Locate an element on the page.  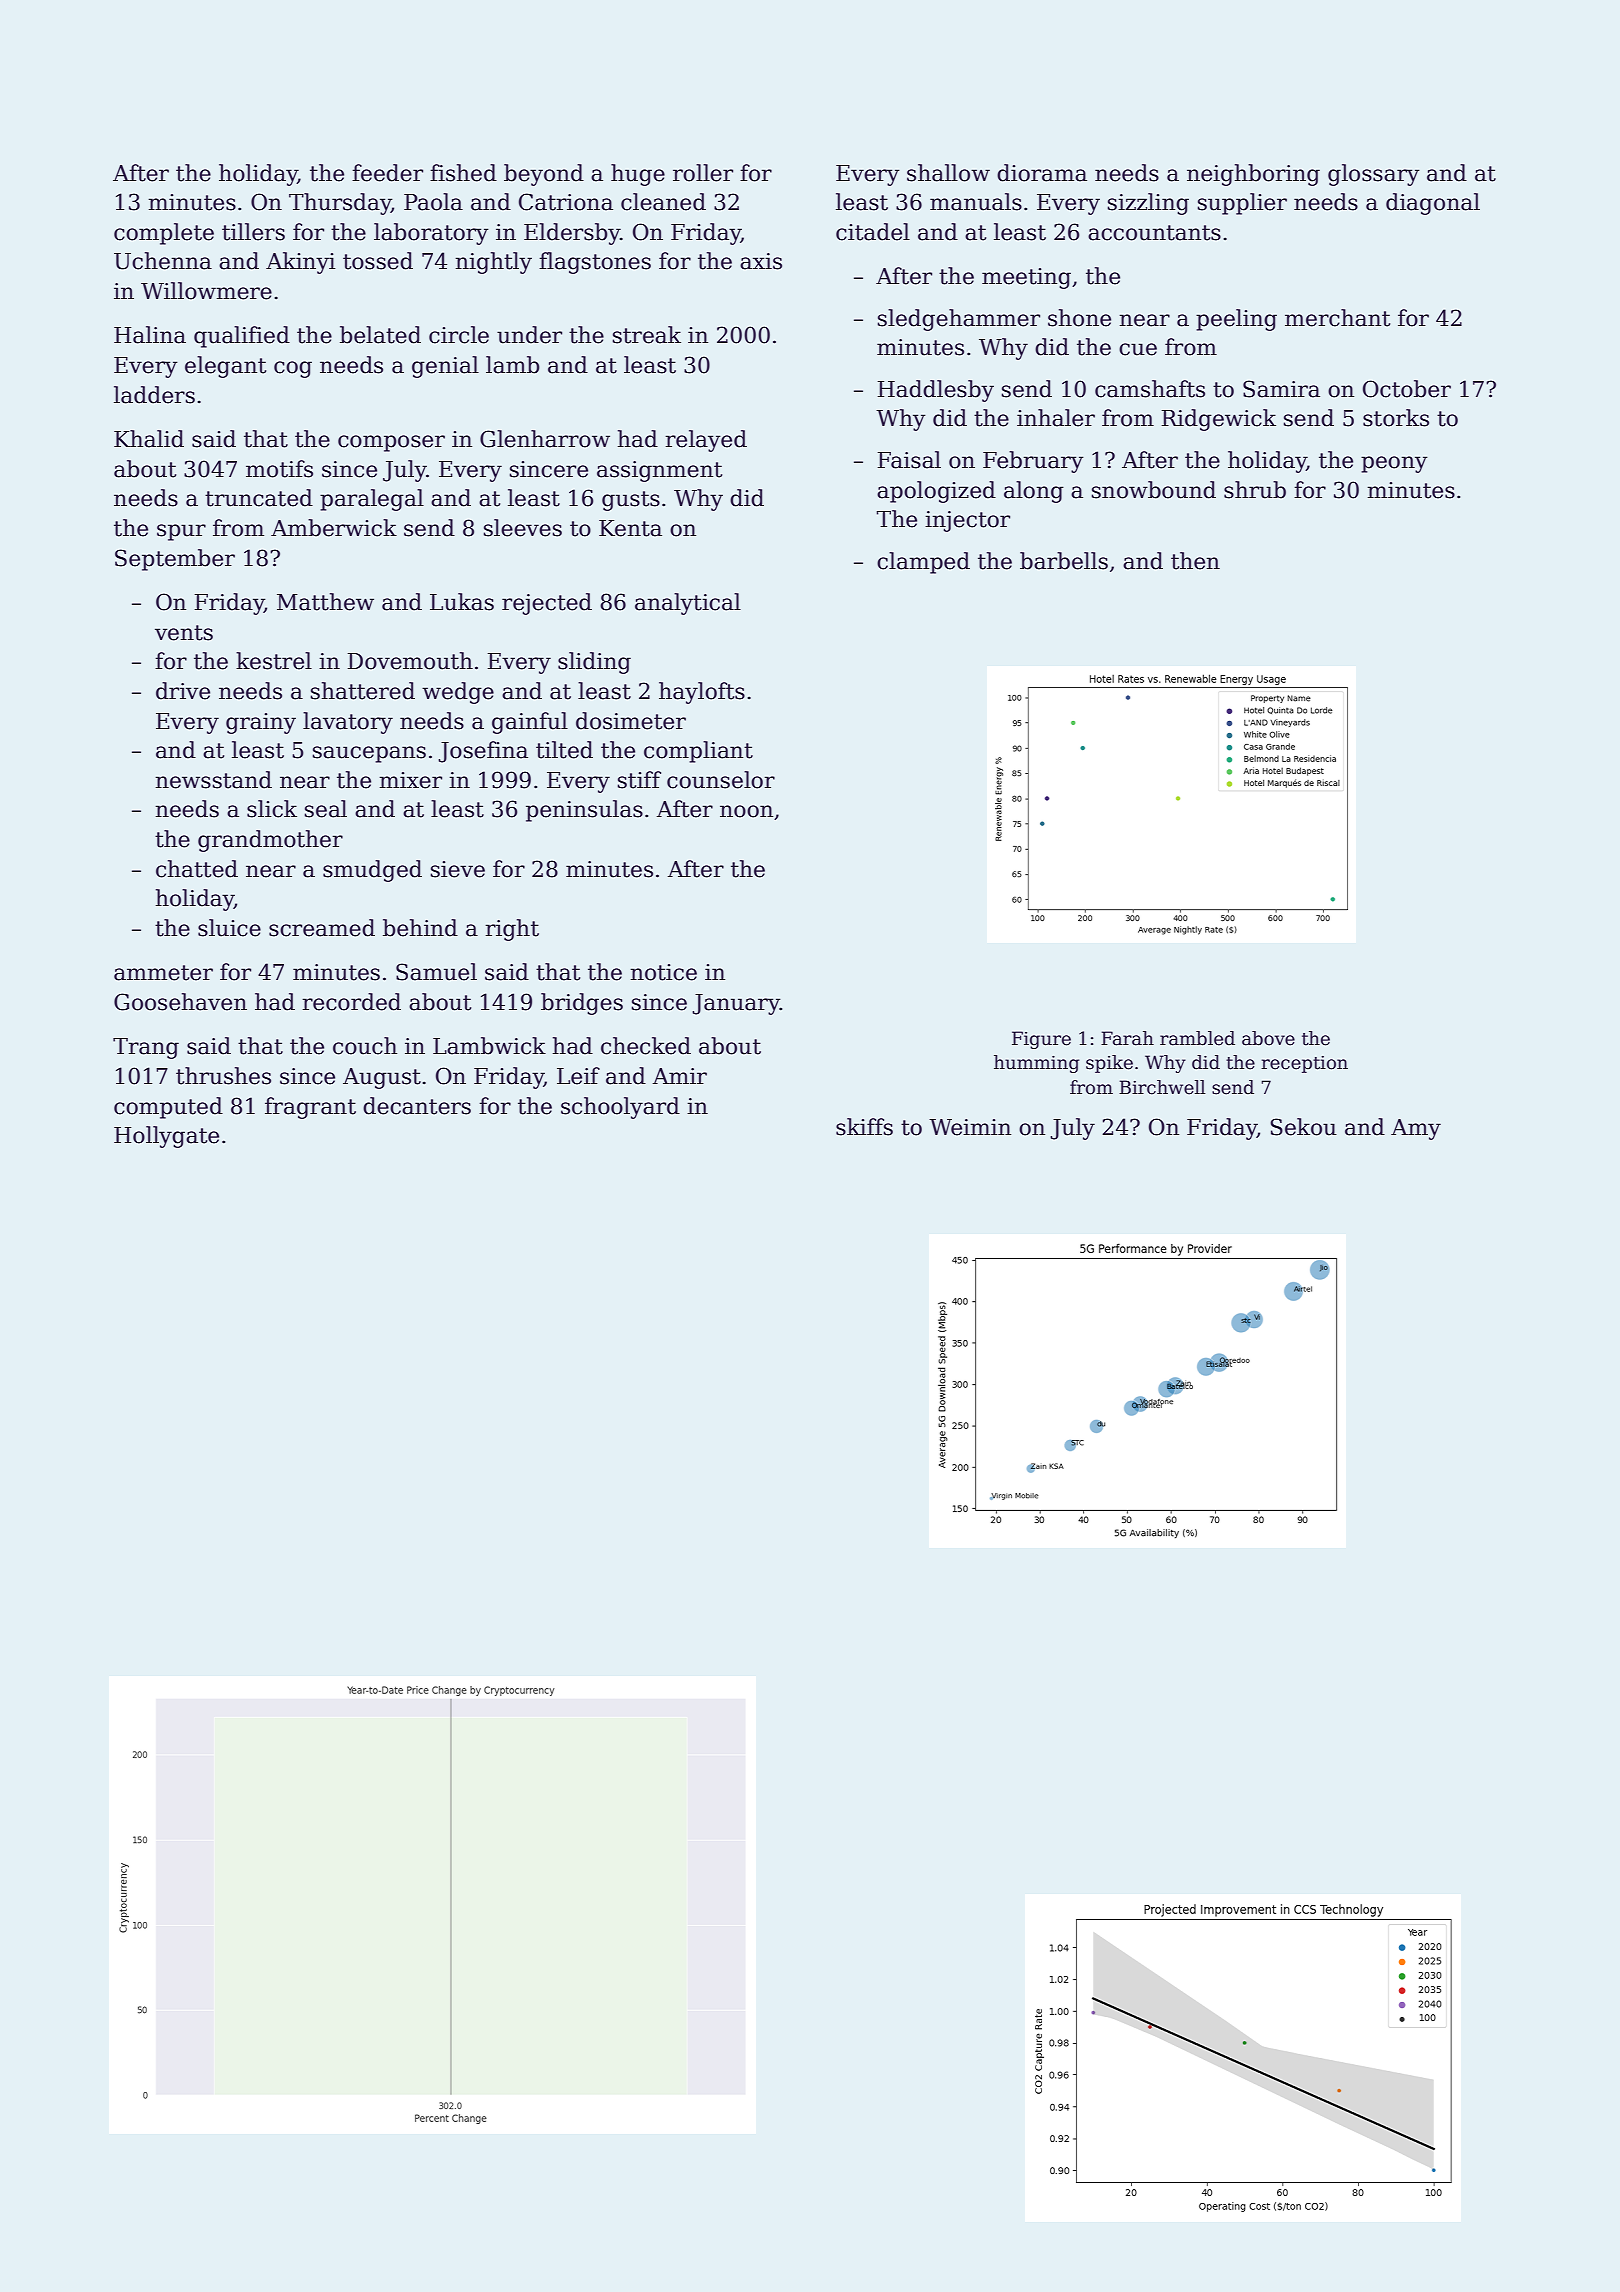
vents is located at coordinates (184, 633).
